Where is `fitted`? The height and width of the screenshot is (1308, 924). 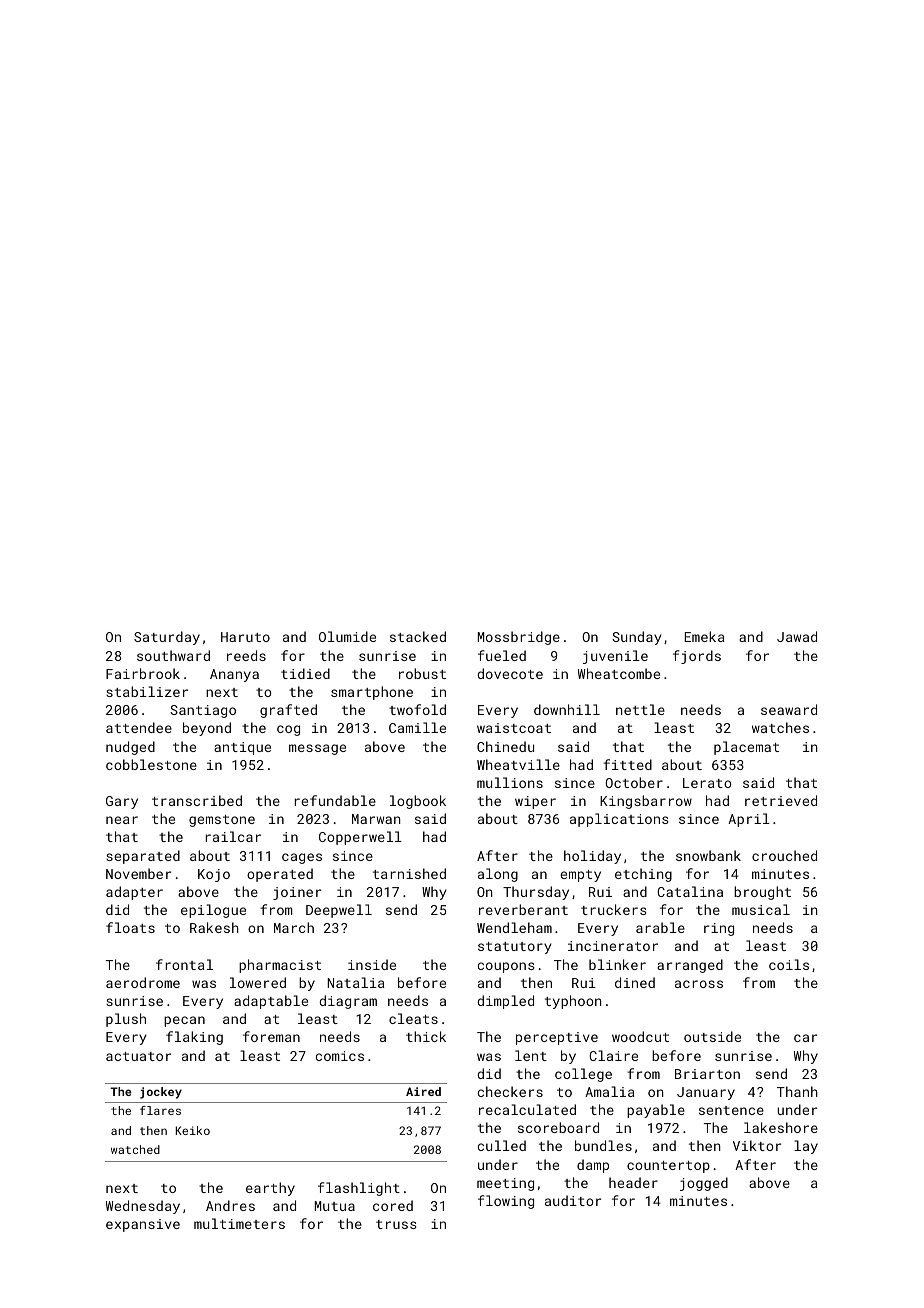
fitted is located at coordinates (627, 764).
